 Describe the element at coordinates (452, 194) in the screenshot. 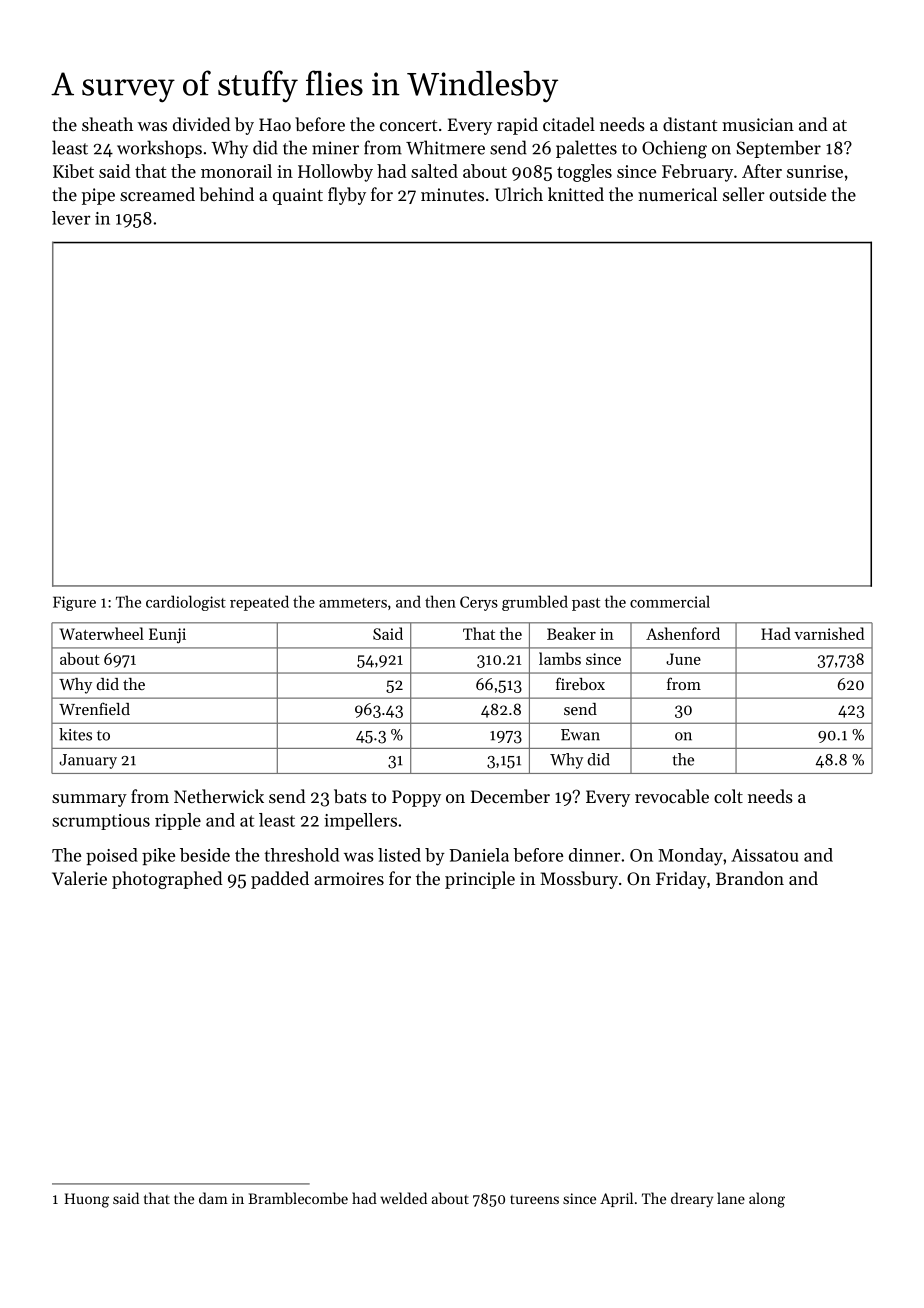

I see `minutes` at that location.
